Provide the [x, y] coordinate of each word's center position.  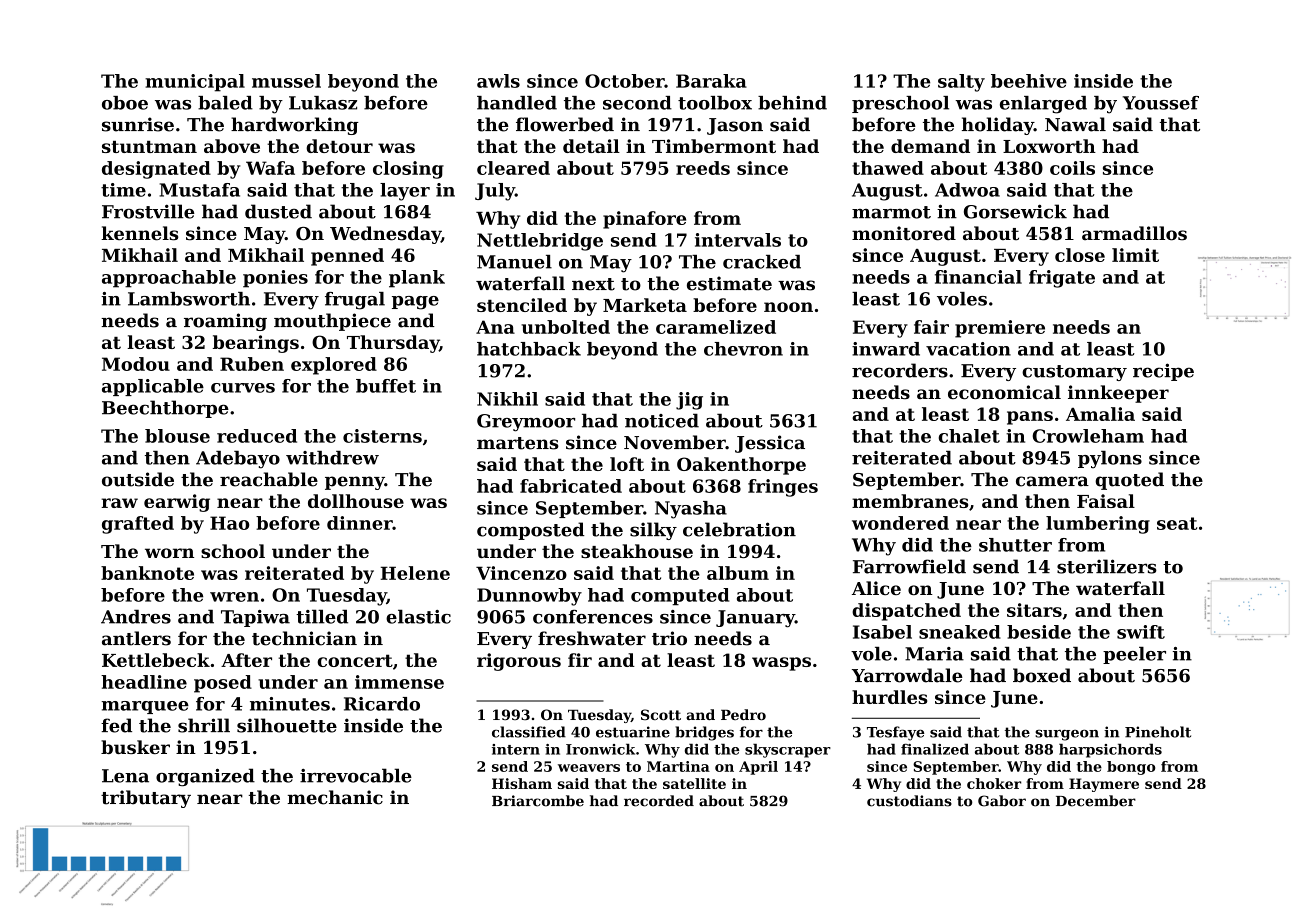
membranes [910, 501]
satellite [694, 783]
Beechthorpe [165, 409]
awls [498, 81]
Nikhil [507, 399]
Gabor [1002, 801]
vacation [968, 349]
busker [135, 747]
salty [961, 83]
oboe [125, 103]
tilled [322, 616]
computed [680, 596]
